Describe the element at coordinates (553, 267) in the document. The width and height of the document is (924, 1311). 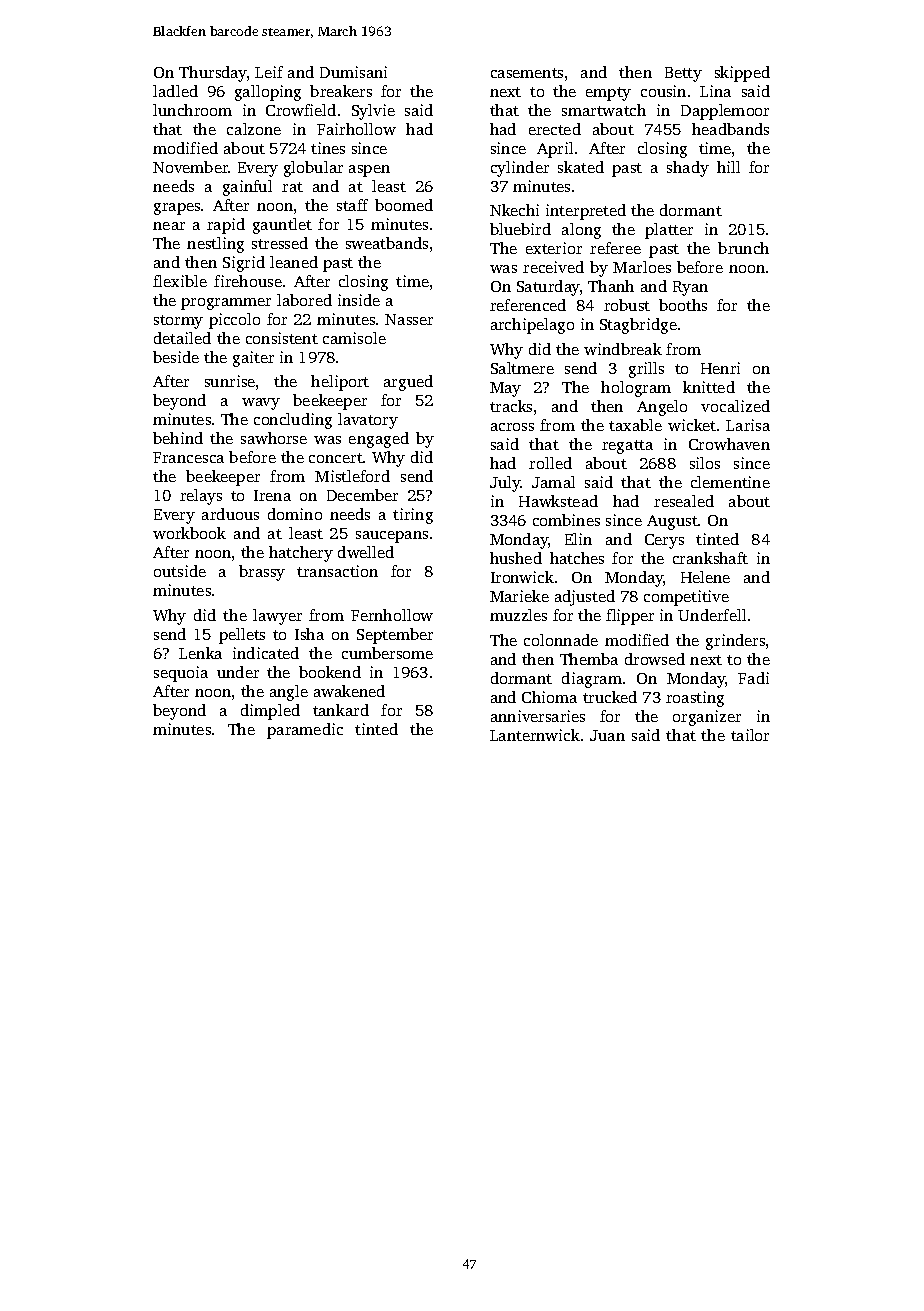
I see `received` at that location.
